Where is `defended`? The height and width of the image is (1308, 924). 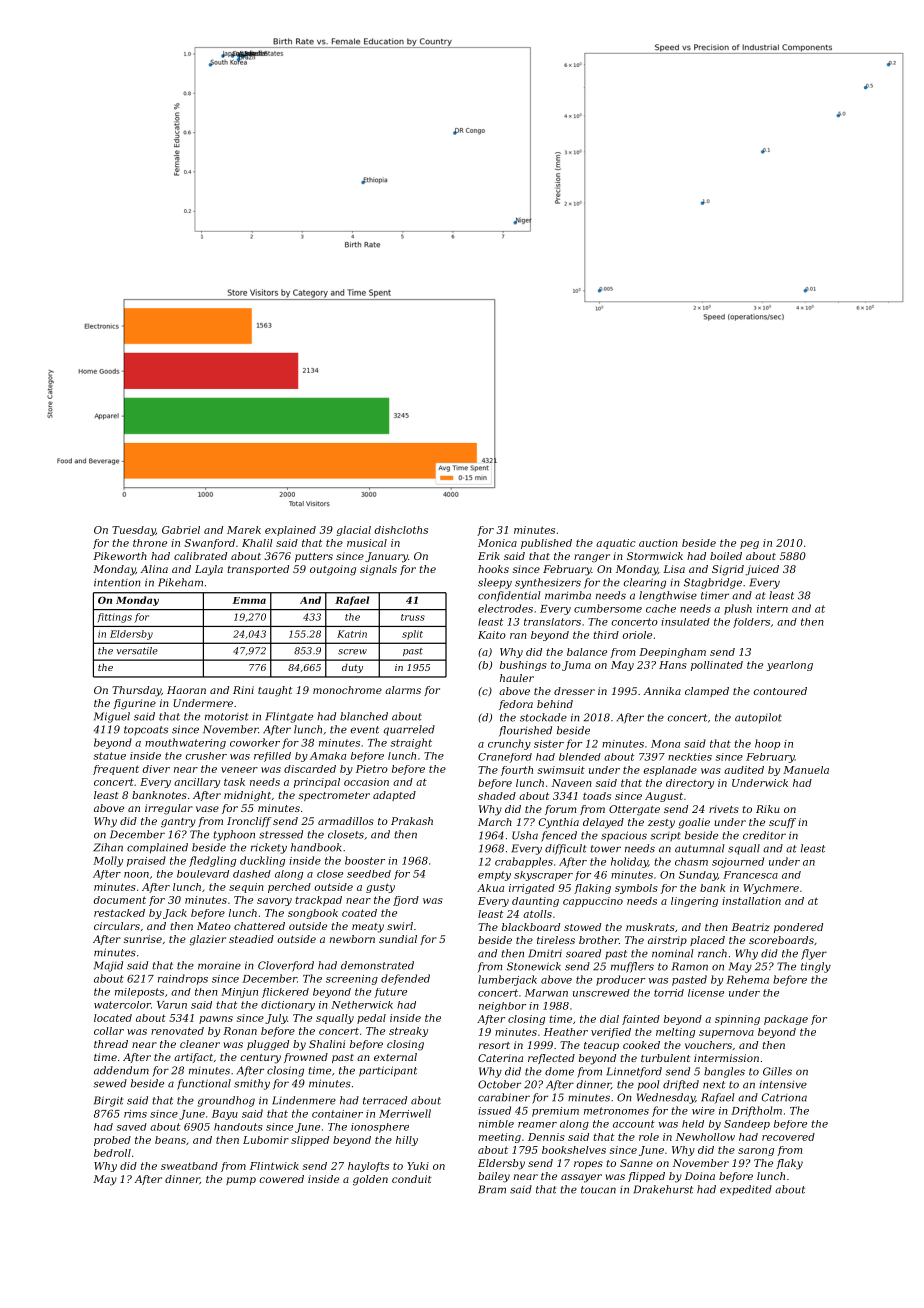
defended is located at coordinates (405, 979).
